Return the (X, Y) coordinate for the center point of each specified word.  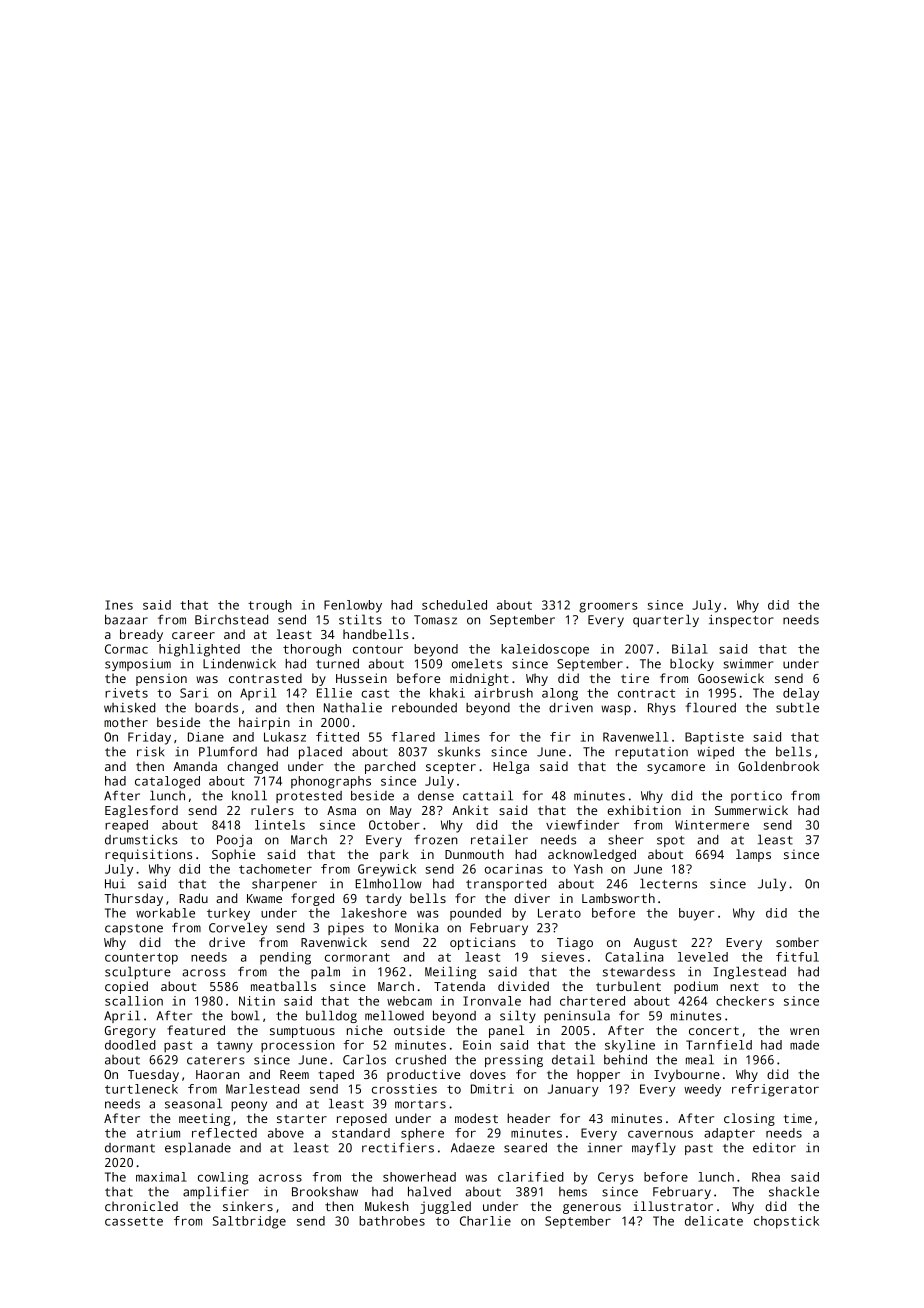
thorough (312, 650)
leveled (703, 957)
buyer (697, 914)
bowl (245, 1015)
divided (523, 986)
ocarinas (514, 869)
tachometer (275, 869)
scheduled (454, 605)
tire (635, 678)
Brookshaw (325, 1192)
